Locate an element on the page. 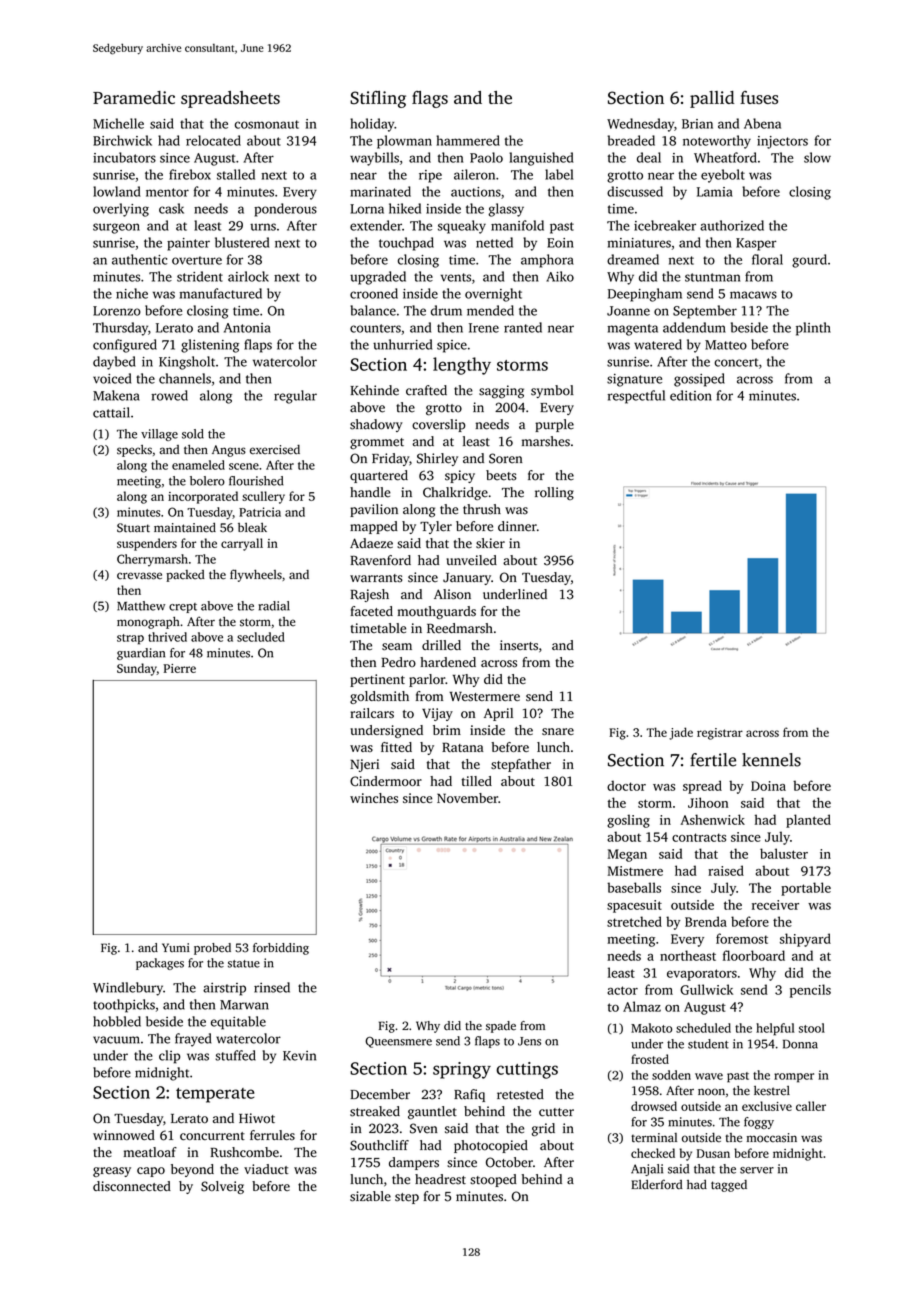 This image has height=1308, width=924. injectors is located at coordinates (782, 142).
